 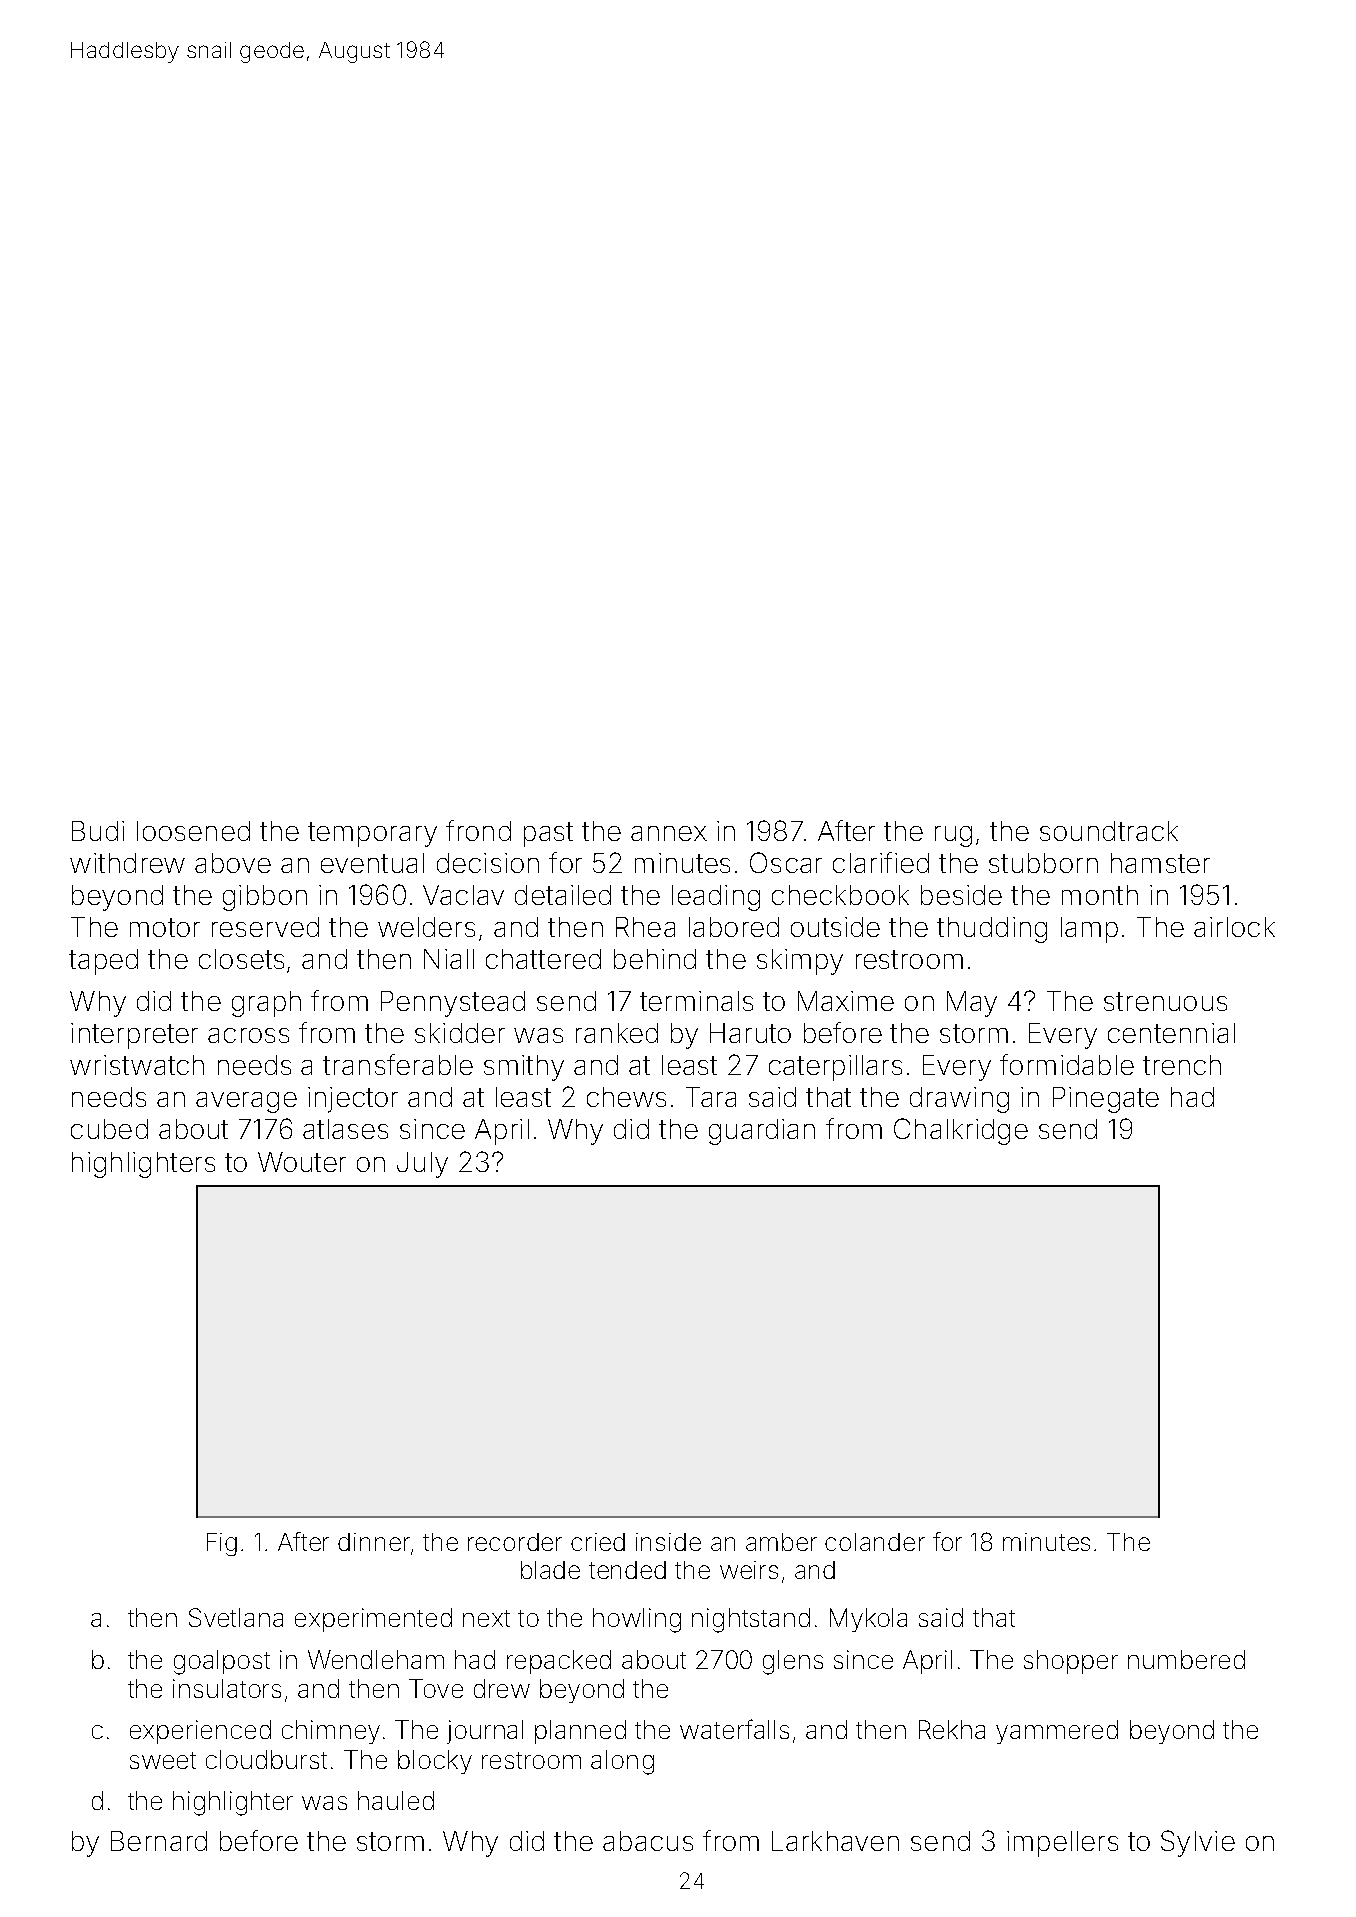 I want to click on terminals, so click(x=696, y=1001).
